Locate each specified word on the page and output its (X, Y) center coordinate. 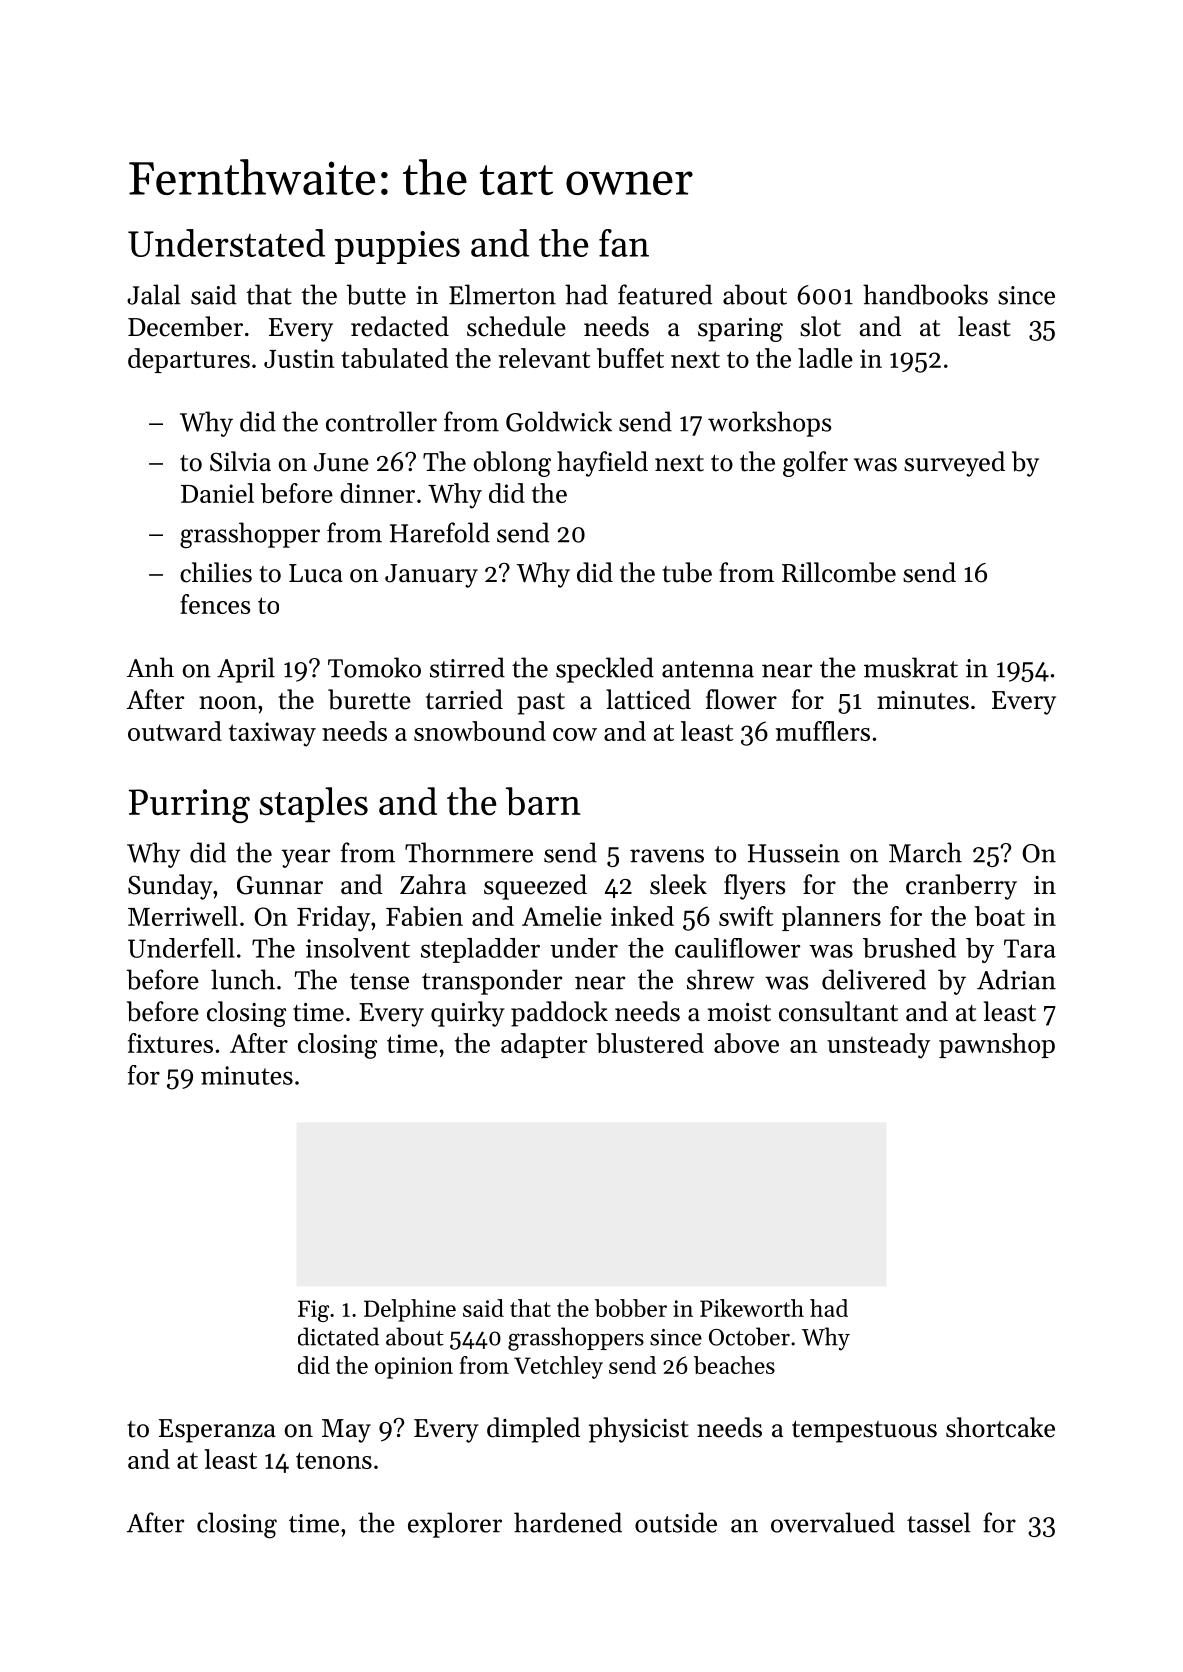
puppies (397, 247)
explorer (455, 1525)
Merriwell (183, 916)
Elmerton (502, 294)
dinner (377, 493)
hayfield (602, 464)
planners (831, 918)
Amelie (562, 916)
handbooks (925, 294)
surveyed (954, 464)
